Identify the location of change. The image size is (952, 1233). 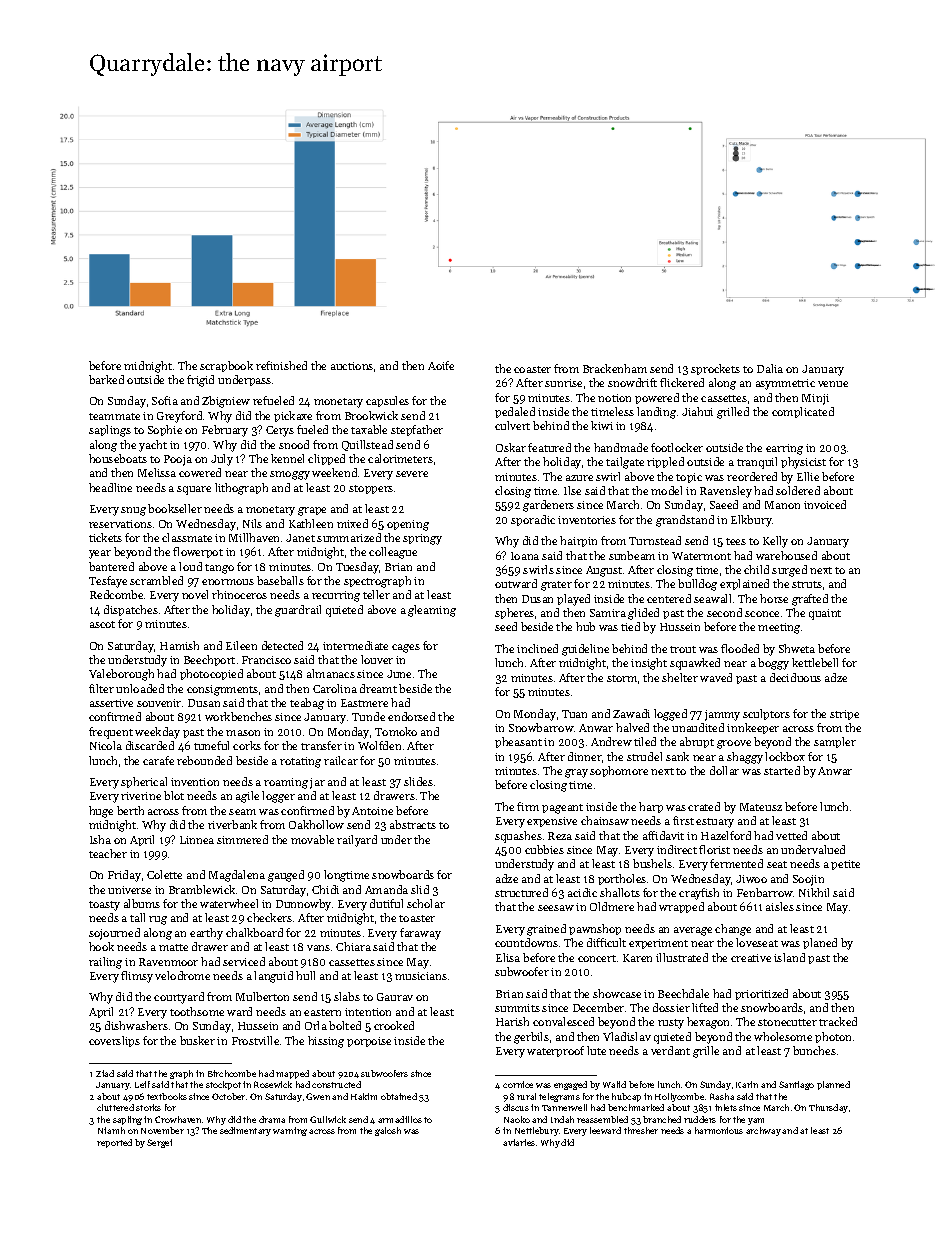
(733, 930).
